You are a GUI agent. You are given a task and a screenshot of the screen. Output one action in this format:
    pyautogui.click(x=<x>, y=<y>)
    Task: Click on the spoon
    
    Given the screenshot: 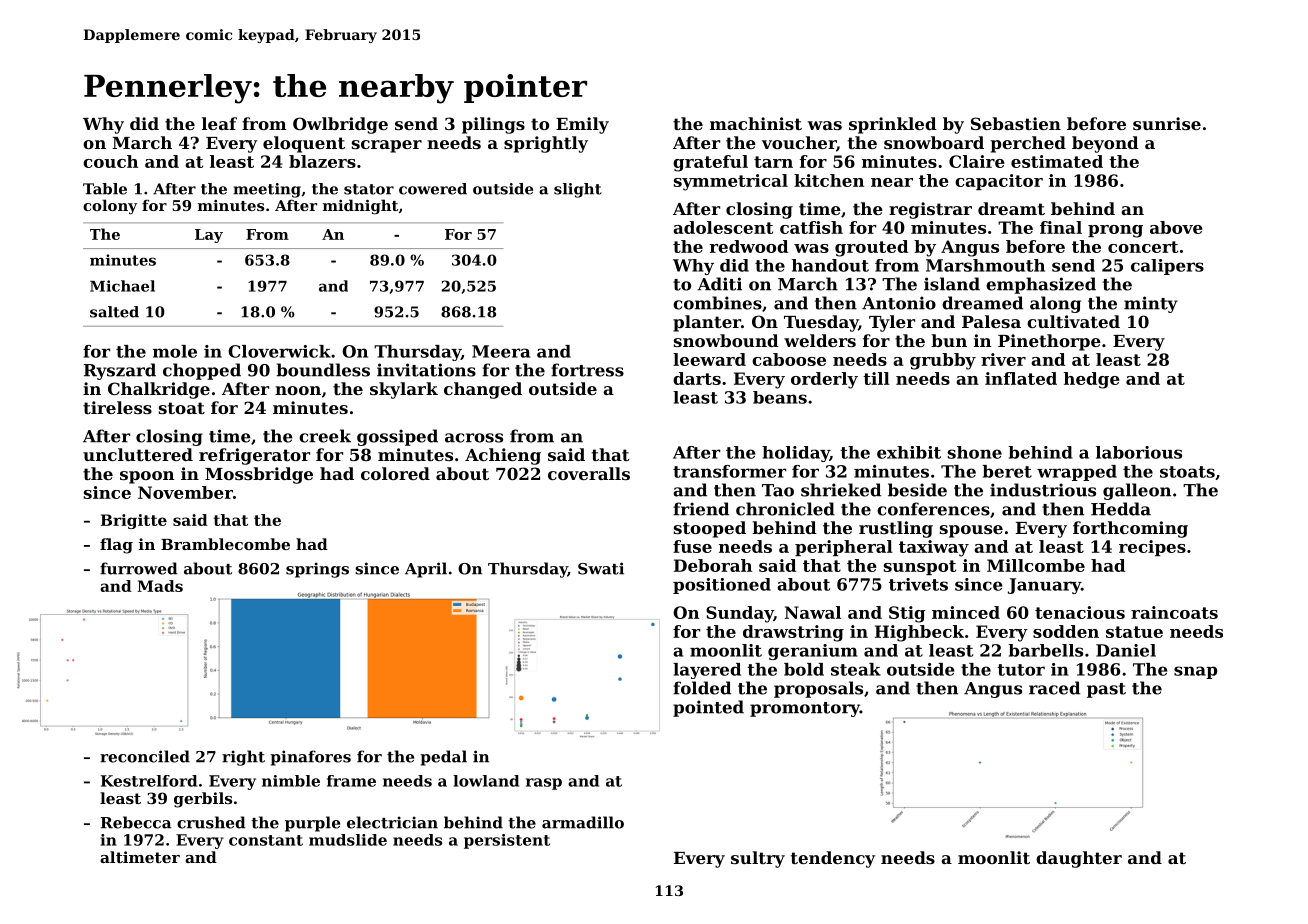 What is the action you would take?
    pyautogui.click(x=147, y=477)
